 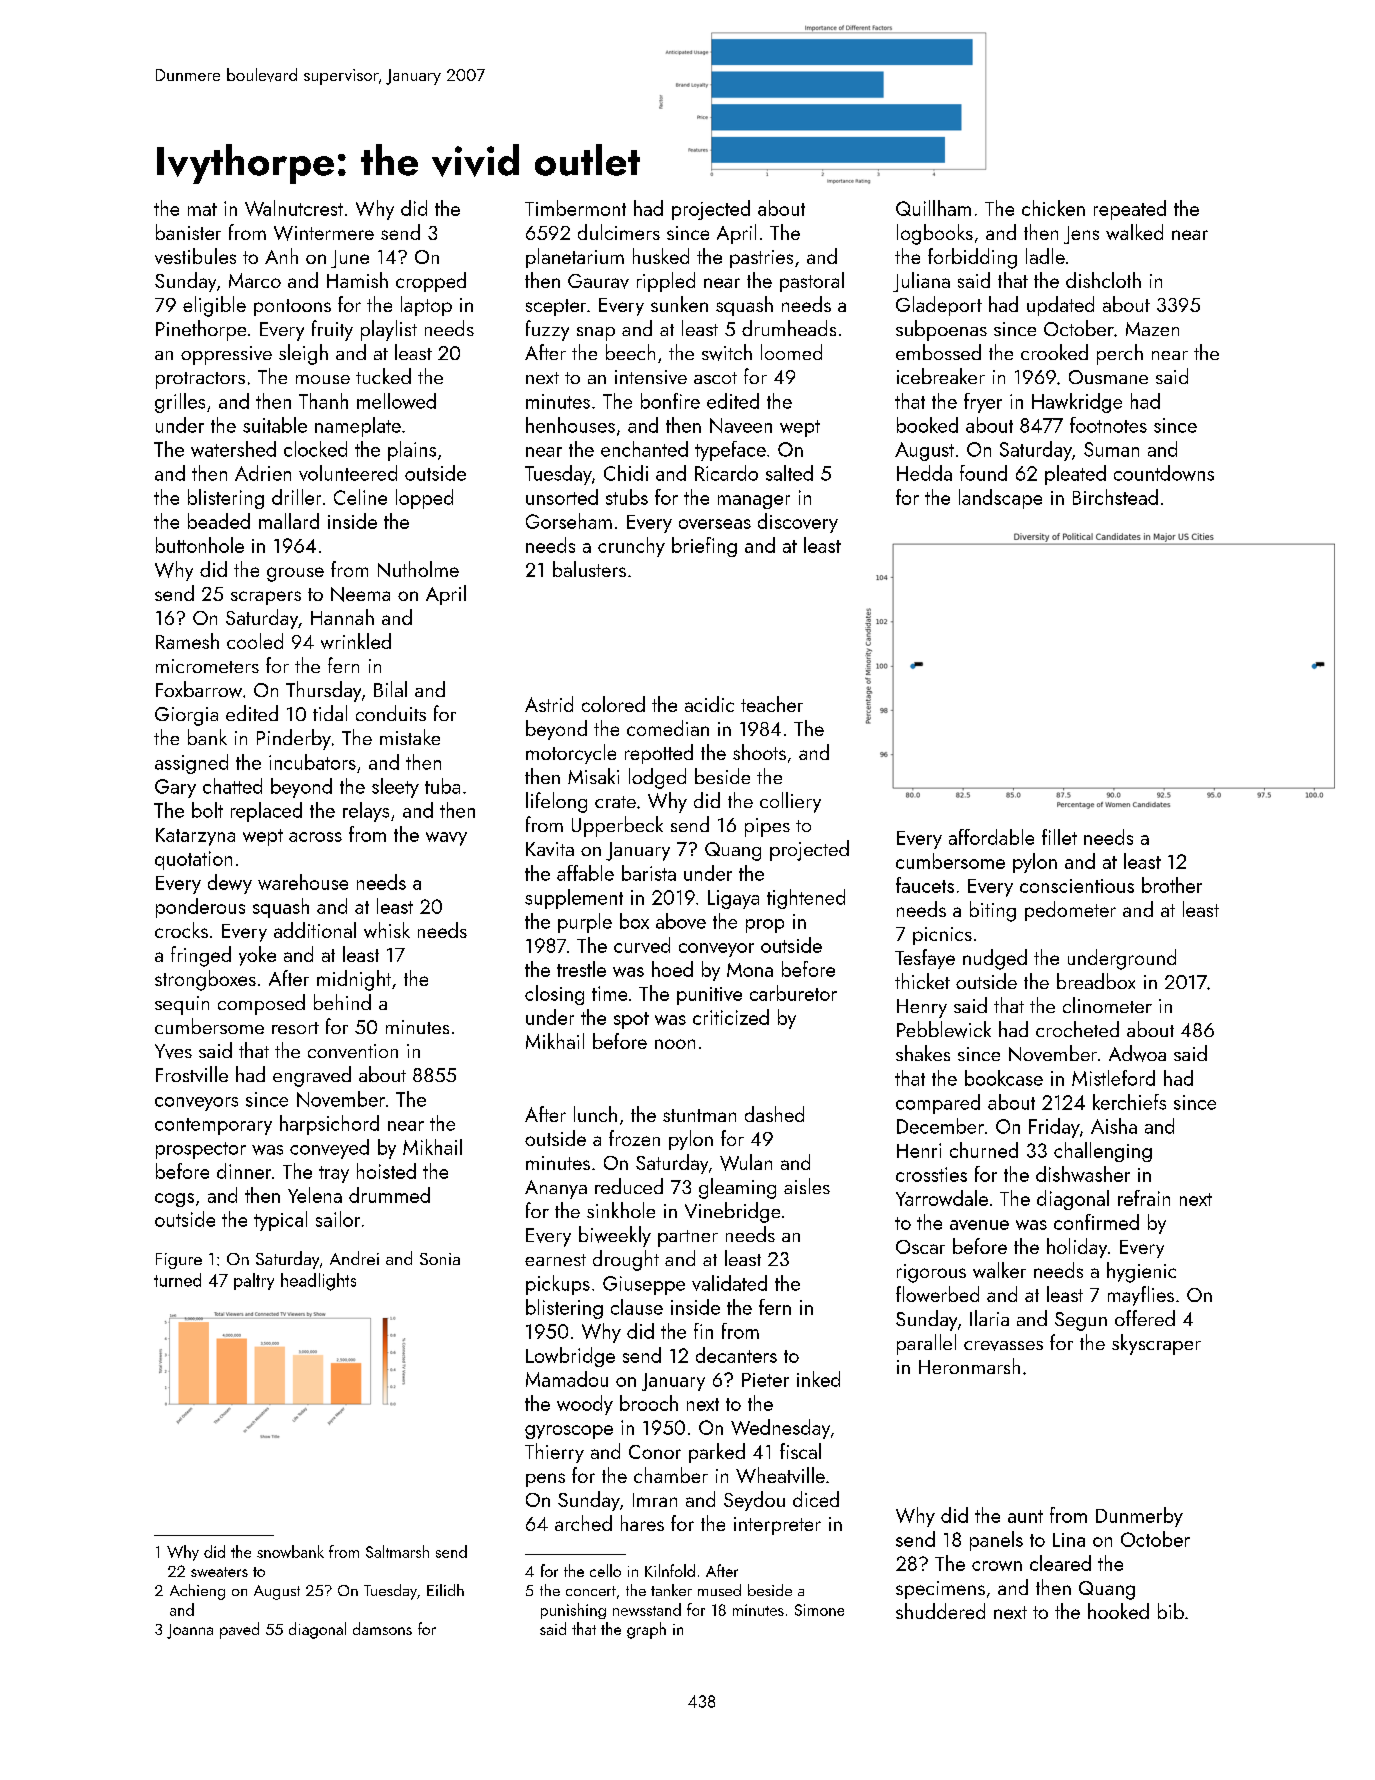 I want to click on fillet, so click(x=1059, y=837).
